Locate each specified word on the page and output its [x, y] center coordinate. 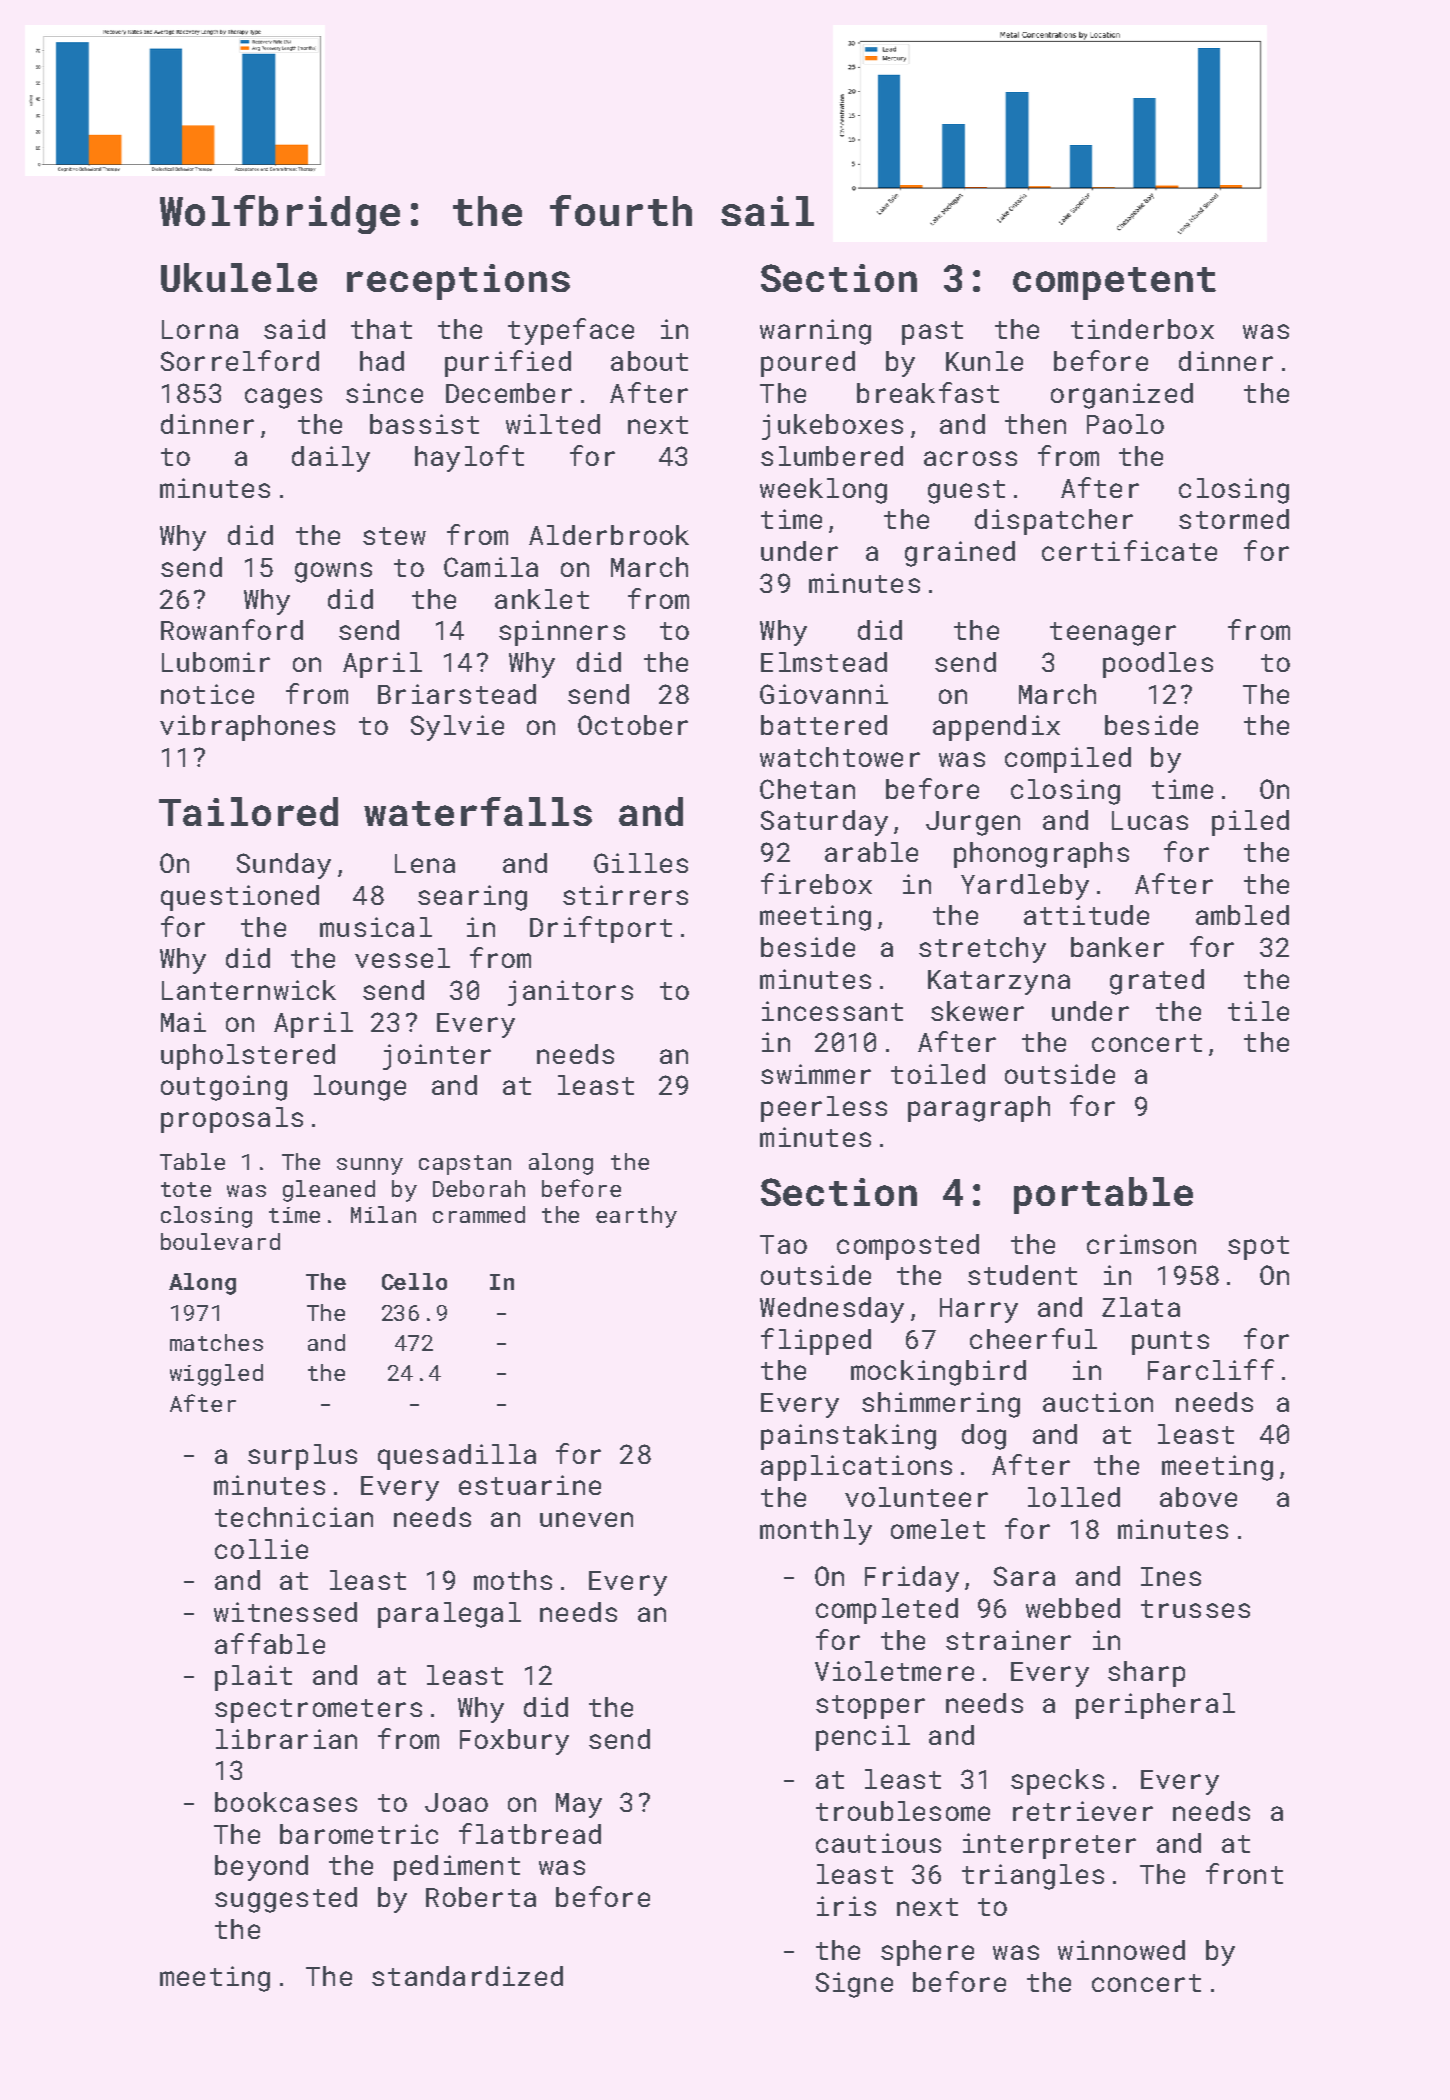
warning [815, 332]
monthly [816, 1532]
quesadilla [457, 1457]
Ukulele [239, 277]
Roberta [481, 1897]
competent [1114, 283]
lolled [1074, 1497]
